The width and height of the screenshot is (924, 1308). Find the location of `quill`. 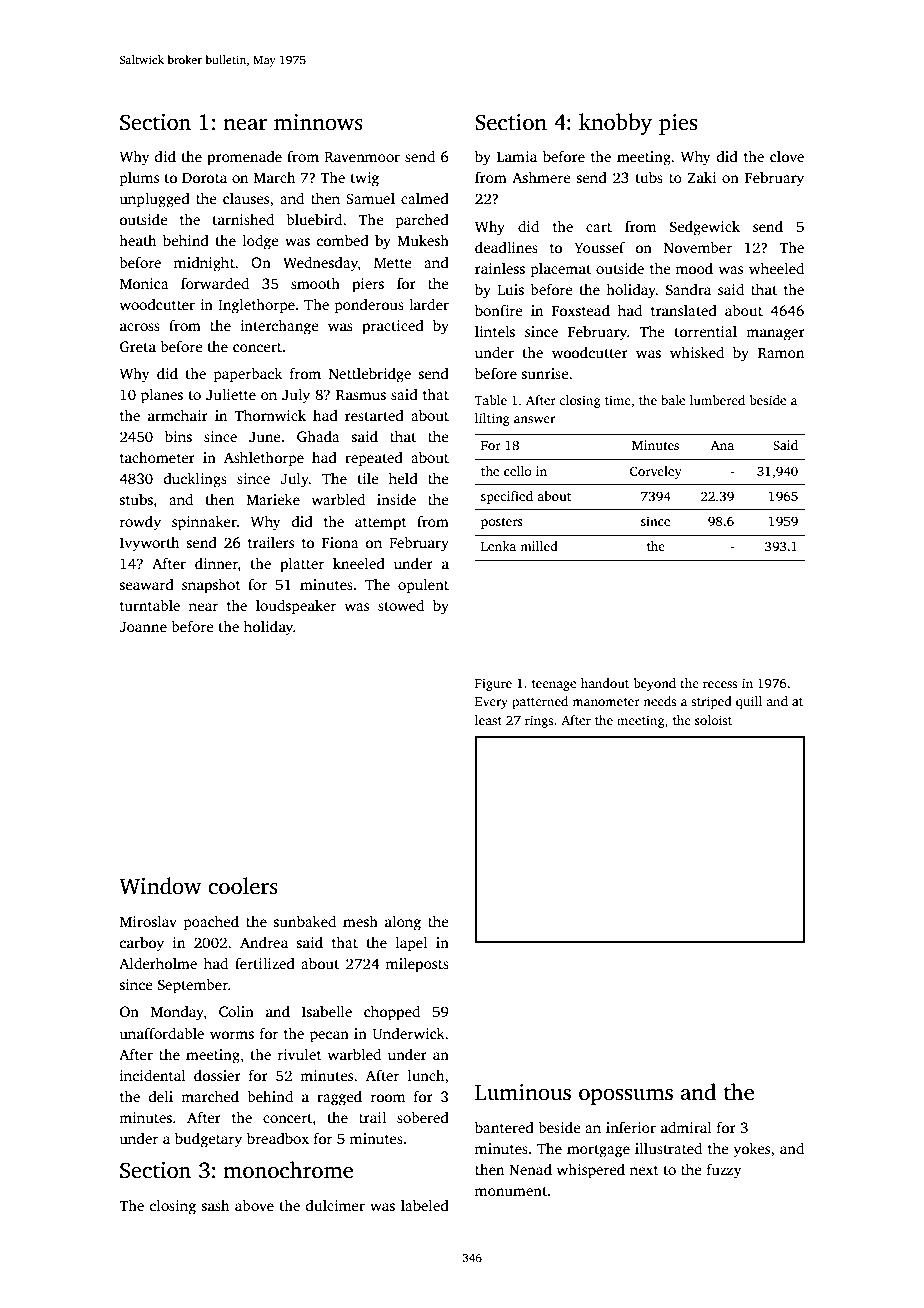

quill is located at coordinates (749, 702).
